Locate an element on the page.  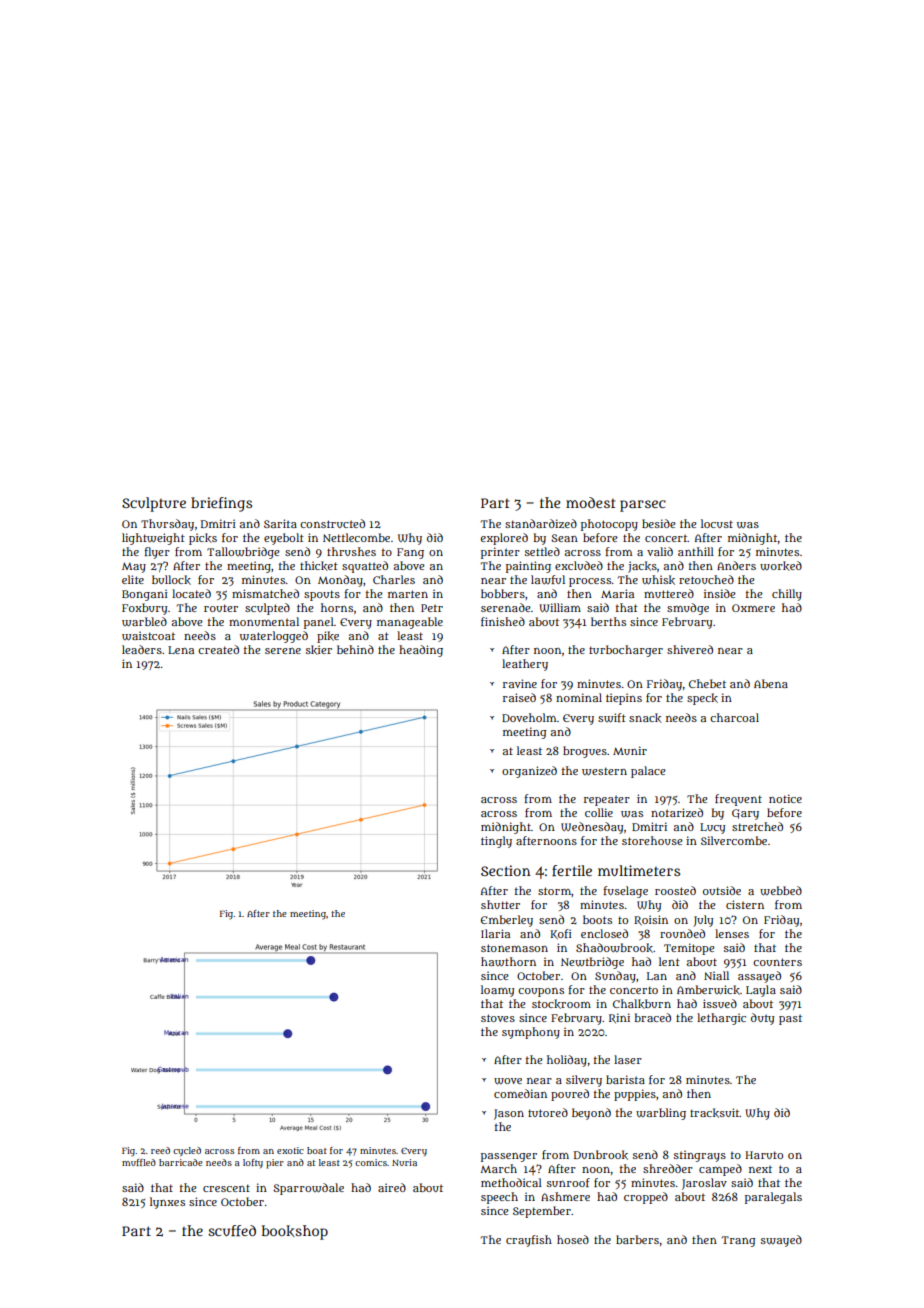
tingly is located at coordinates (496, 842).
